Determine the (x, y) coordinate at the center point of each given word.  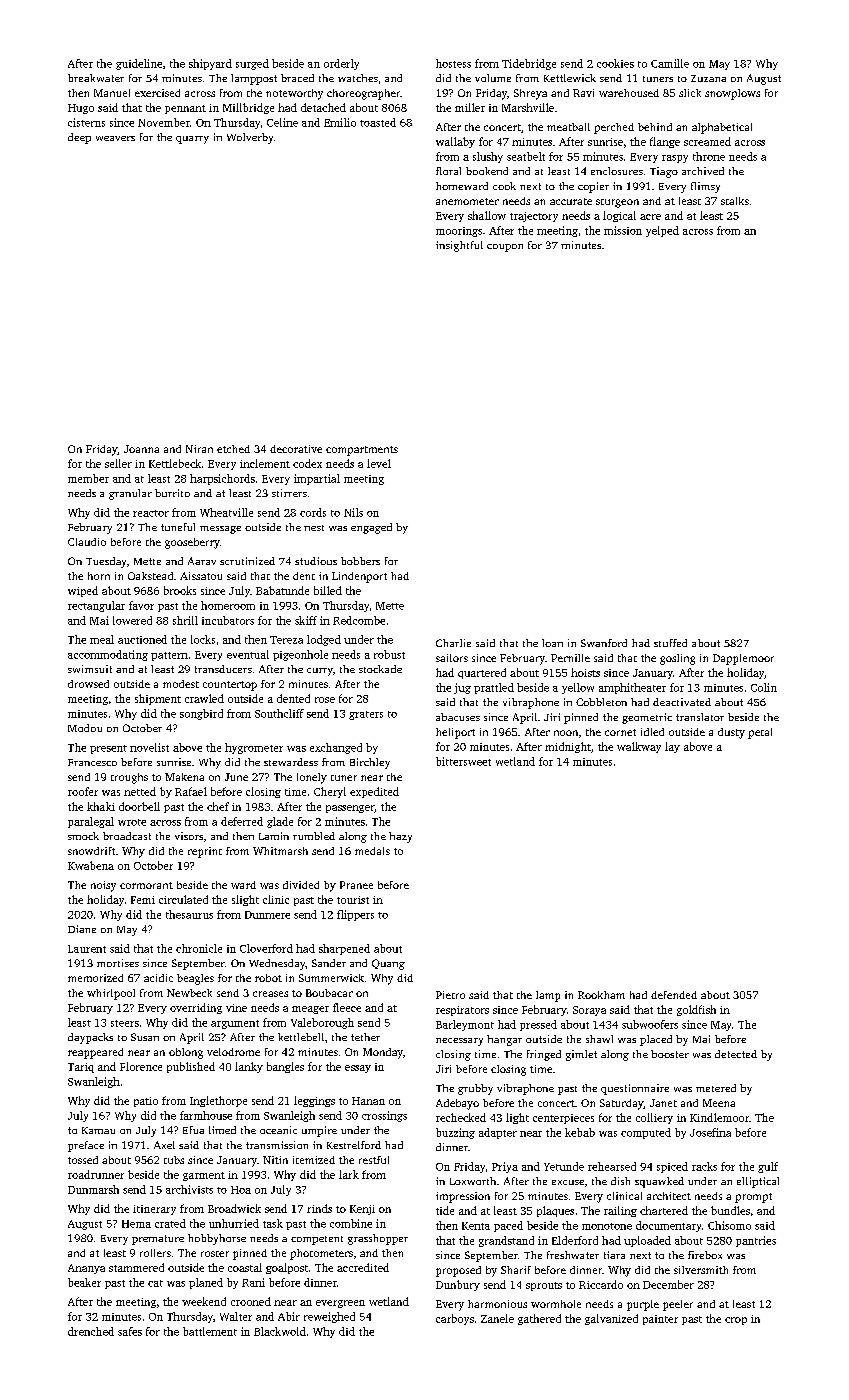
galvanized (611, 1319)
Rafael (191, 791)
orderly (341, 64)
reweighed (329, 1317)
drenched (91, 1331)
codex (307, 463)
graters (366, 715)
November (164, 122)
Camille (670, 63)
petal (760, 733)
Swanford (604, 643)
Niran (199, 449)
